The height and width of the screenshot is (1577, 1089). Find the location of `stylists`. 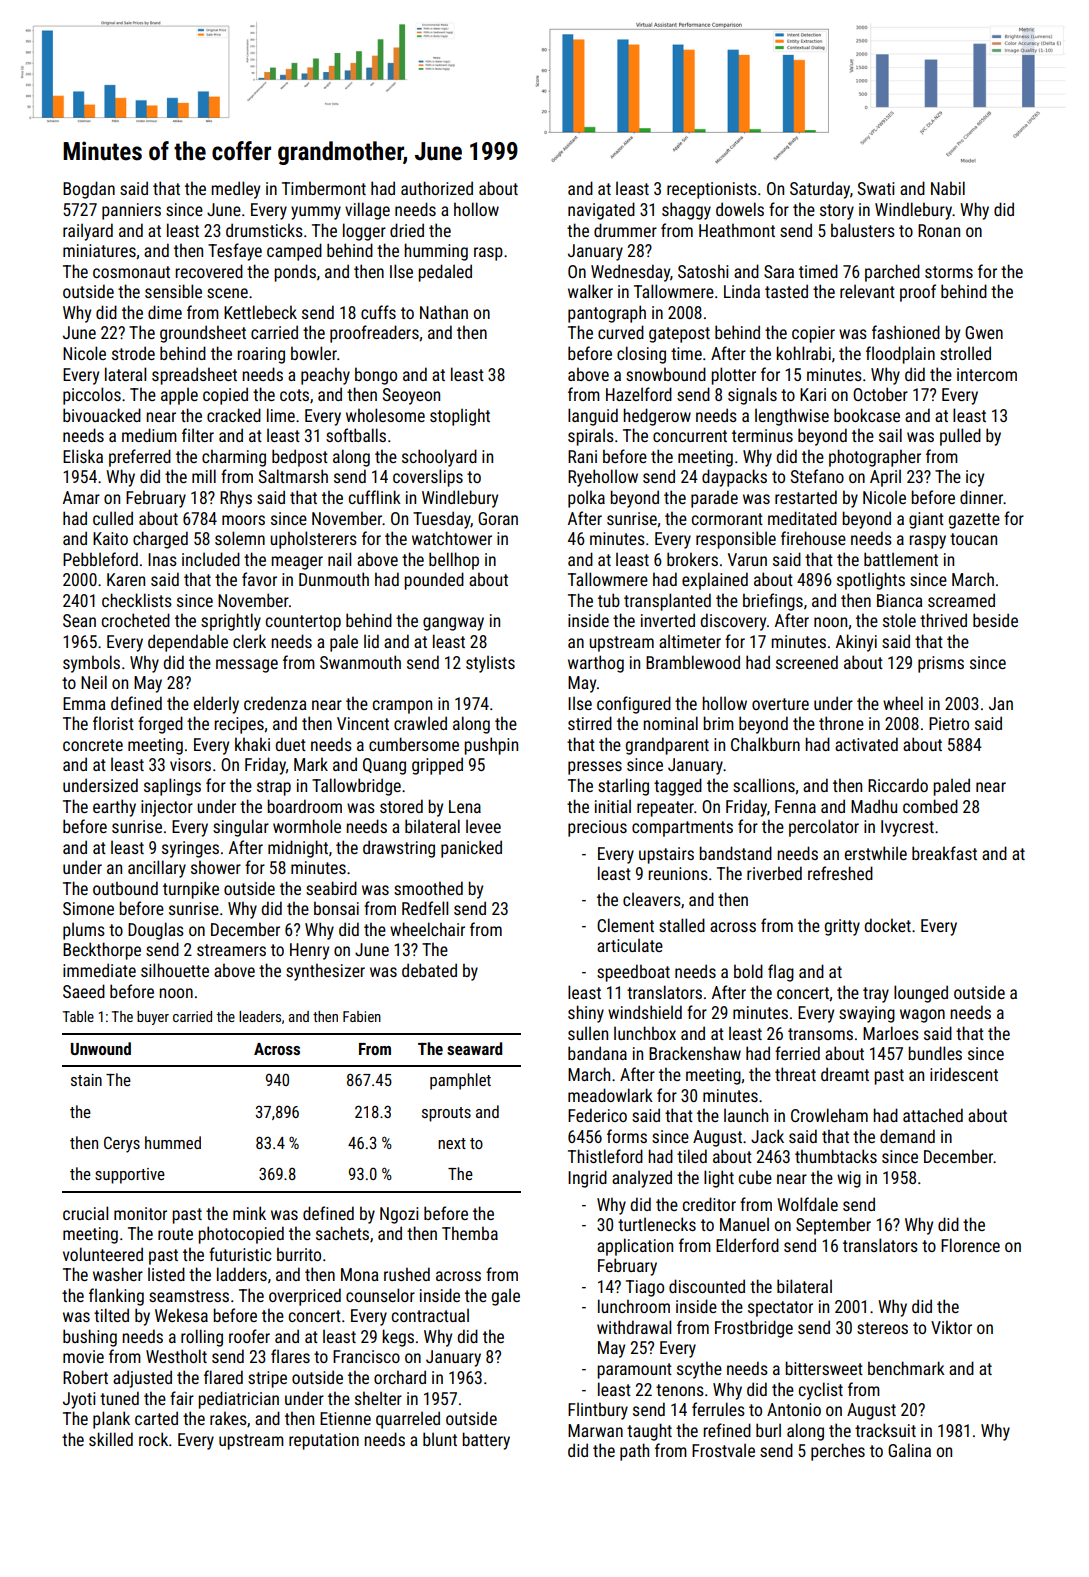

stylists is located at coordinates (490, 664).
